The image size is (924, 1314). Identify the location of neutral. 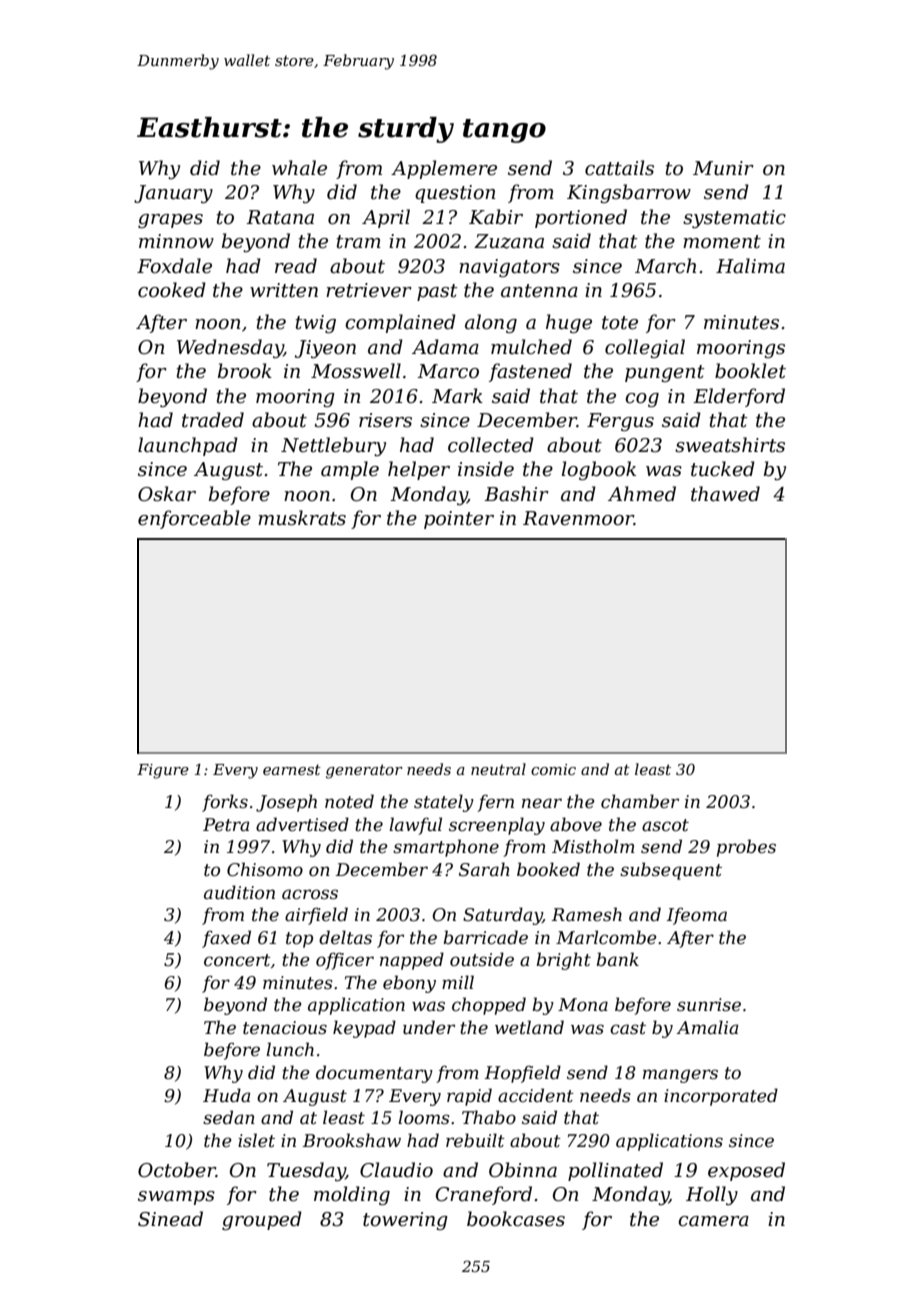
(498, 769).
